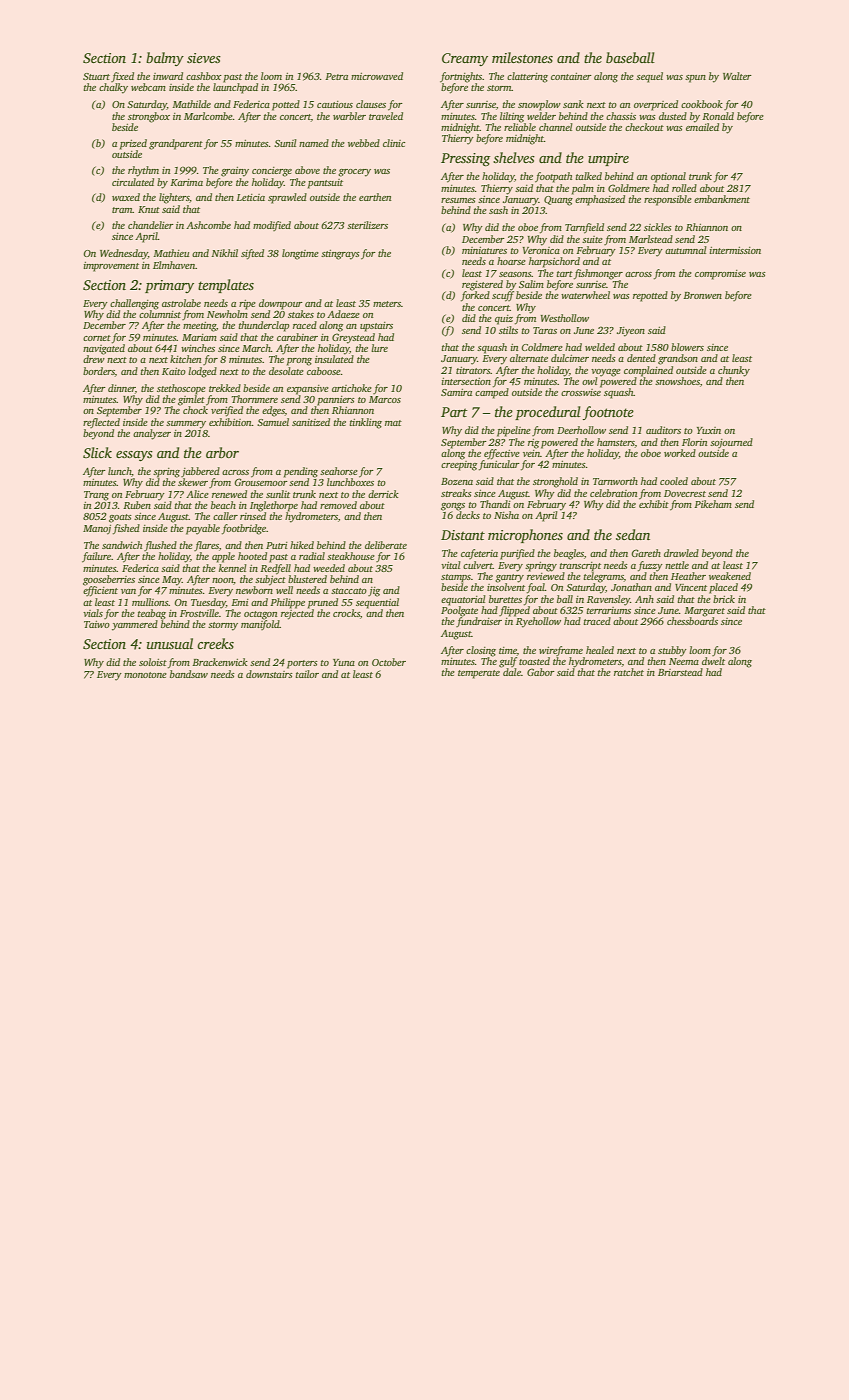 The height and width of the document is (1400, 849). What do you see at coordinates (145, 675) in the document?
I see `monotone` at bounding box center [145, 675].
